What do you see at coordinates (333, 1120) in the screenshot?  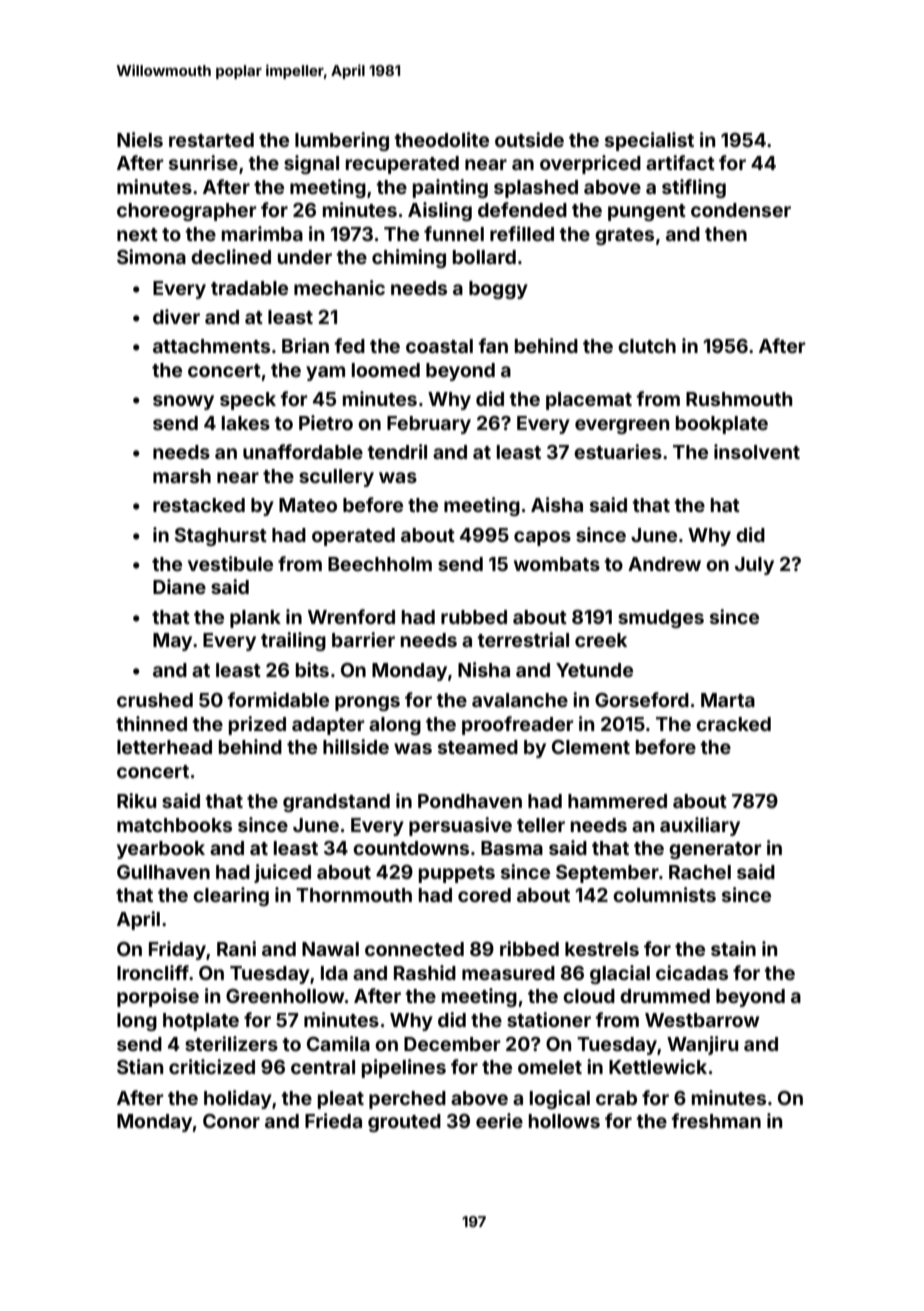 I see `Frieda` at bounding box center [333, 1120].
